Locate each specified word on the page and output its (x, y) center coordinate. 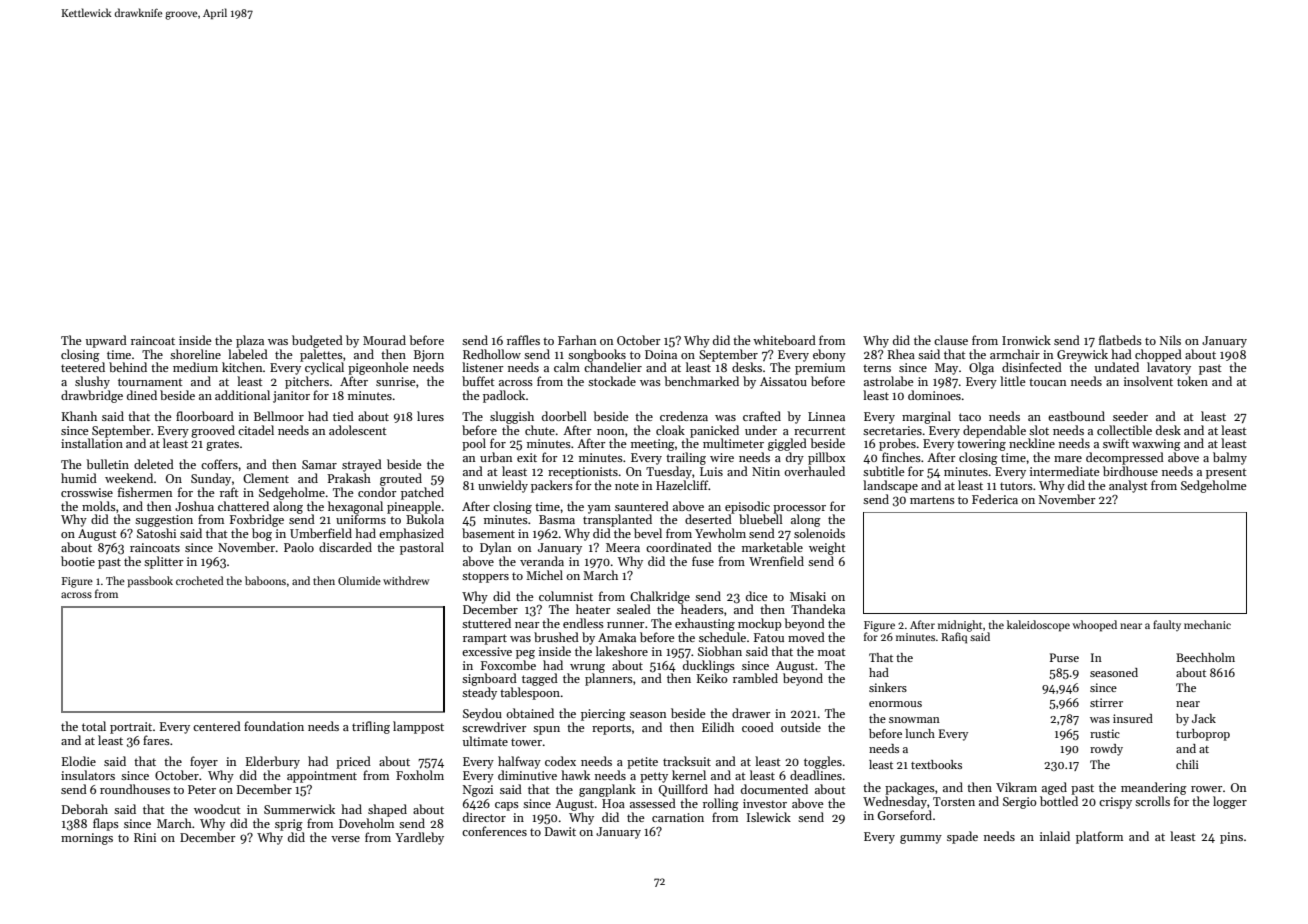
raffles (523, 340)
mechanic (1207, 624)
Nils (1170, 340)
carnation (678, 817)
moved (806, 637)
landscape (890, 486)
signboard (489, 679)
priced (353, 762)
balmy (1230, 458)
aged (1054, 788)
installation (92, 443)
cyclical (324, 368)
